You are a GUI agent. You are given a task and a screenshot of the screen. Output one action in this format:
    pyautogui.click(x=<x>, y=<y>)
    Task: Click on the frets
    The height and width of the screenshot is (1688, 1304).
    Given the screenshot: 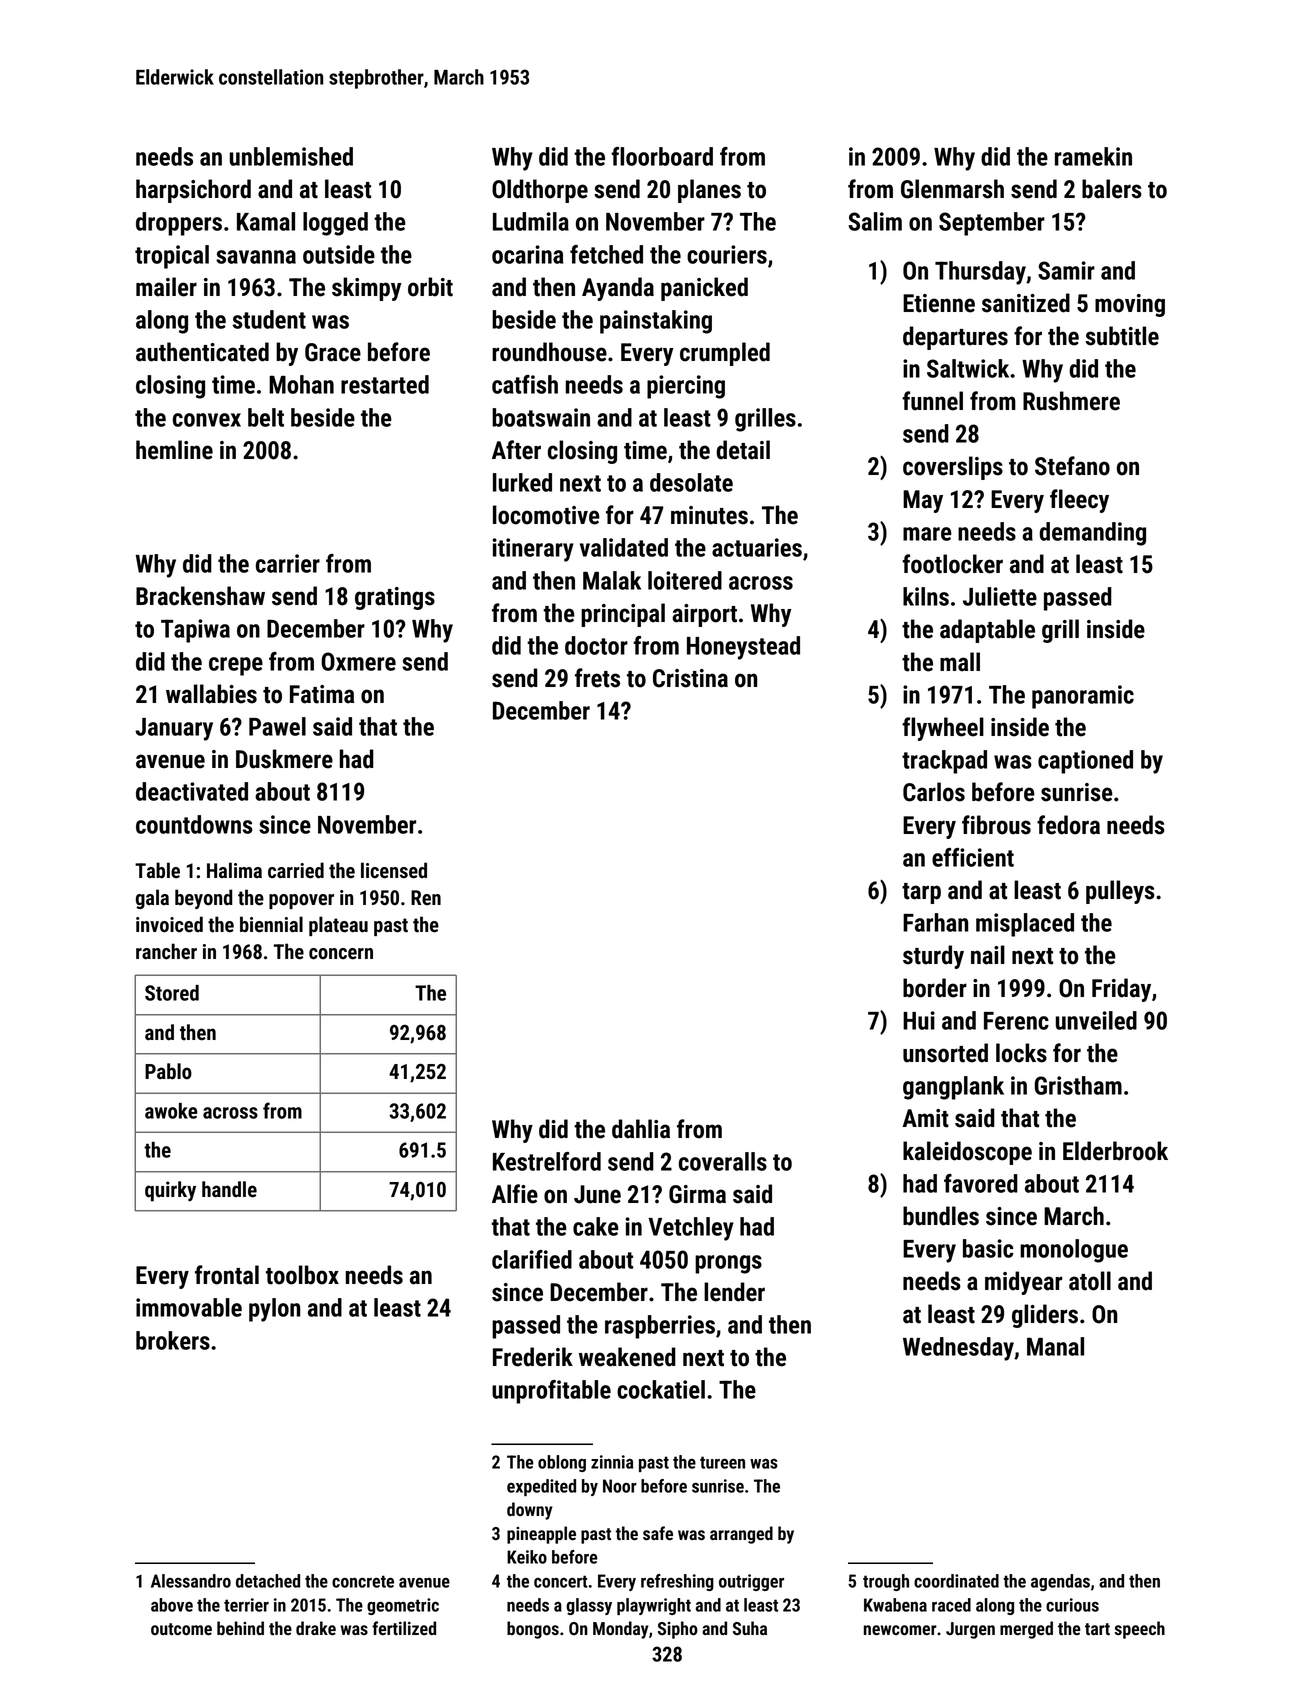 What is the action you would take?
    pyautogui.click(x=597, y=678)
